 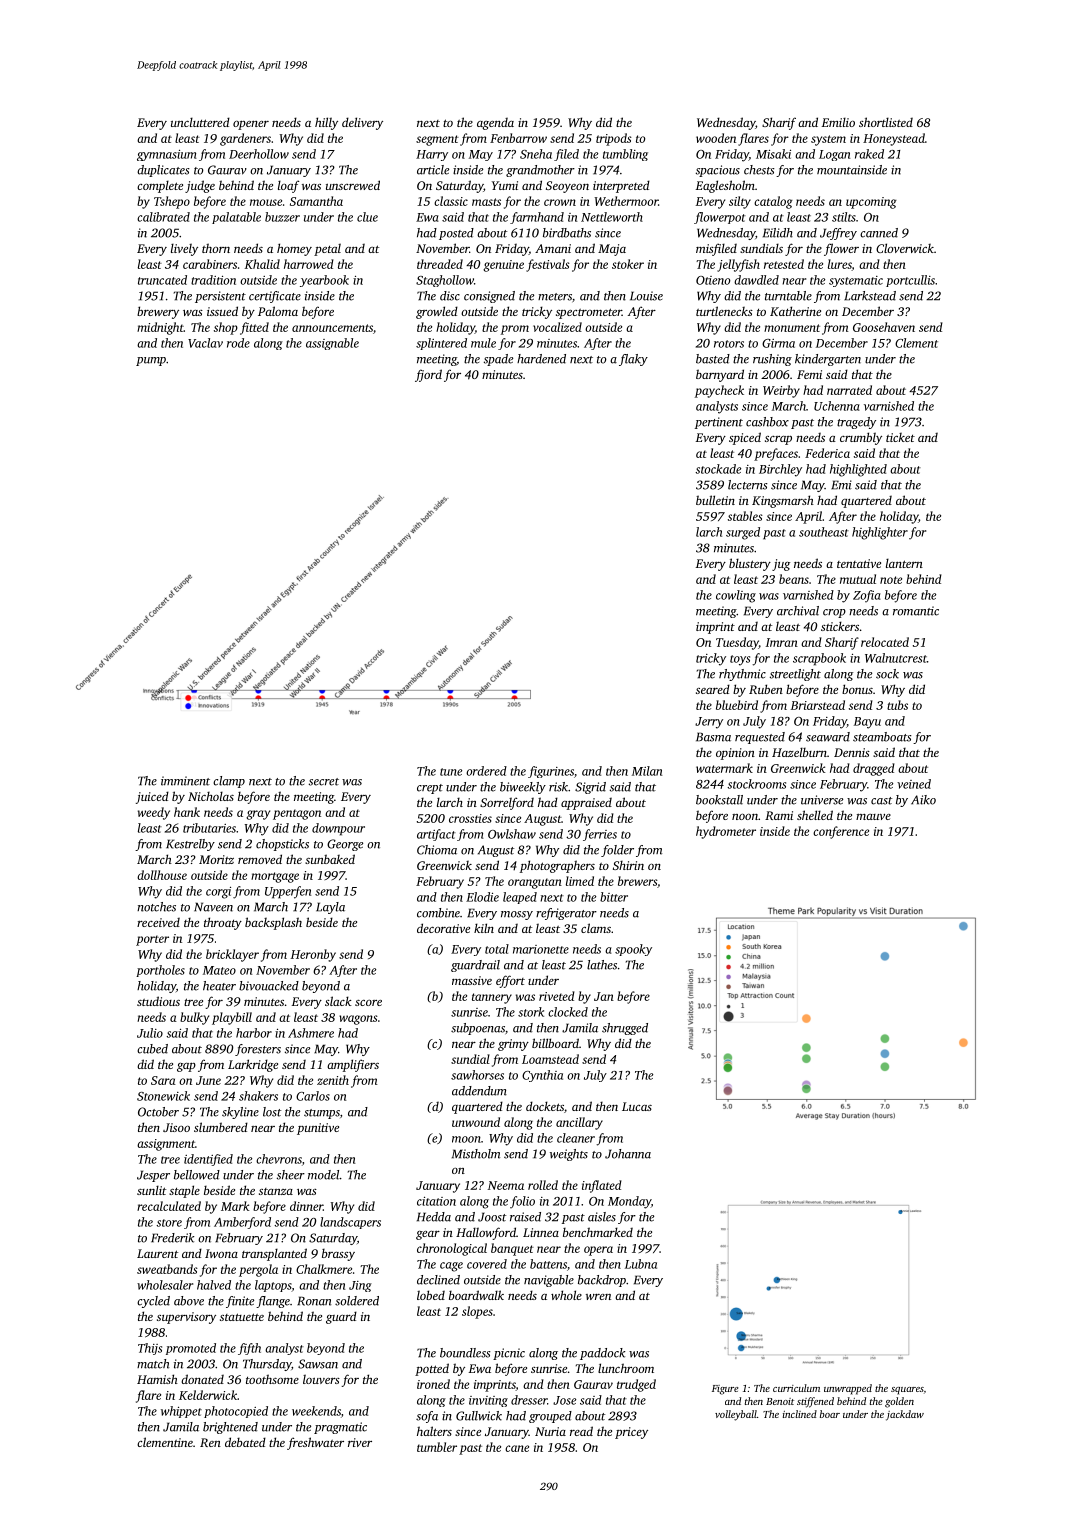 What do you see at coordinates (736, 596) in the screenshot?
I see `cowling` at bounding box center [736, 596].
